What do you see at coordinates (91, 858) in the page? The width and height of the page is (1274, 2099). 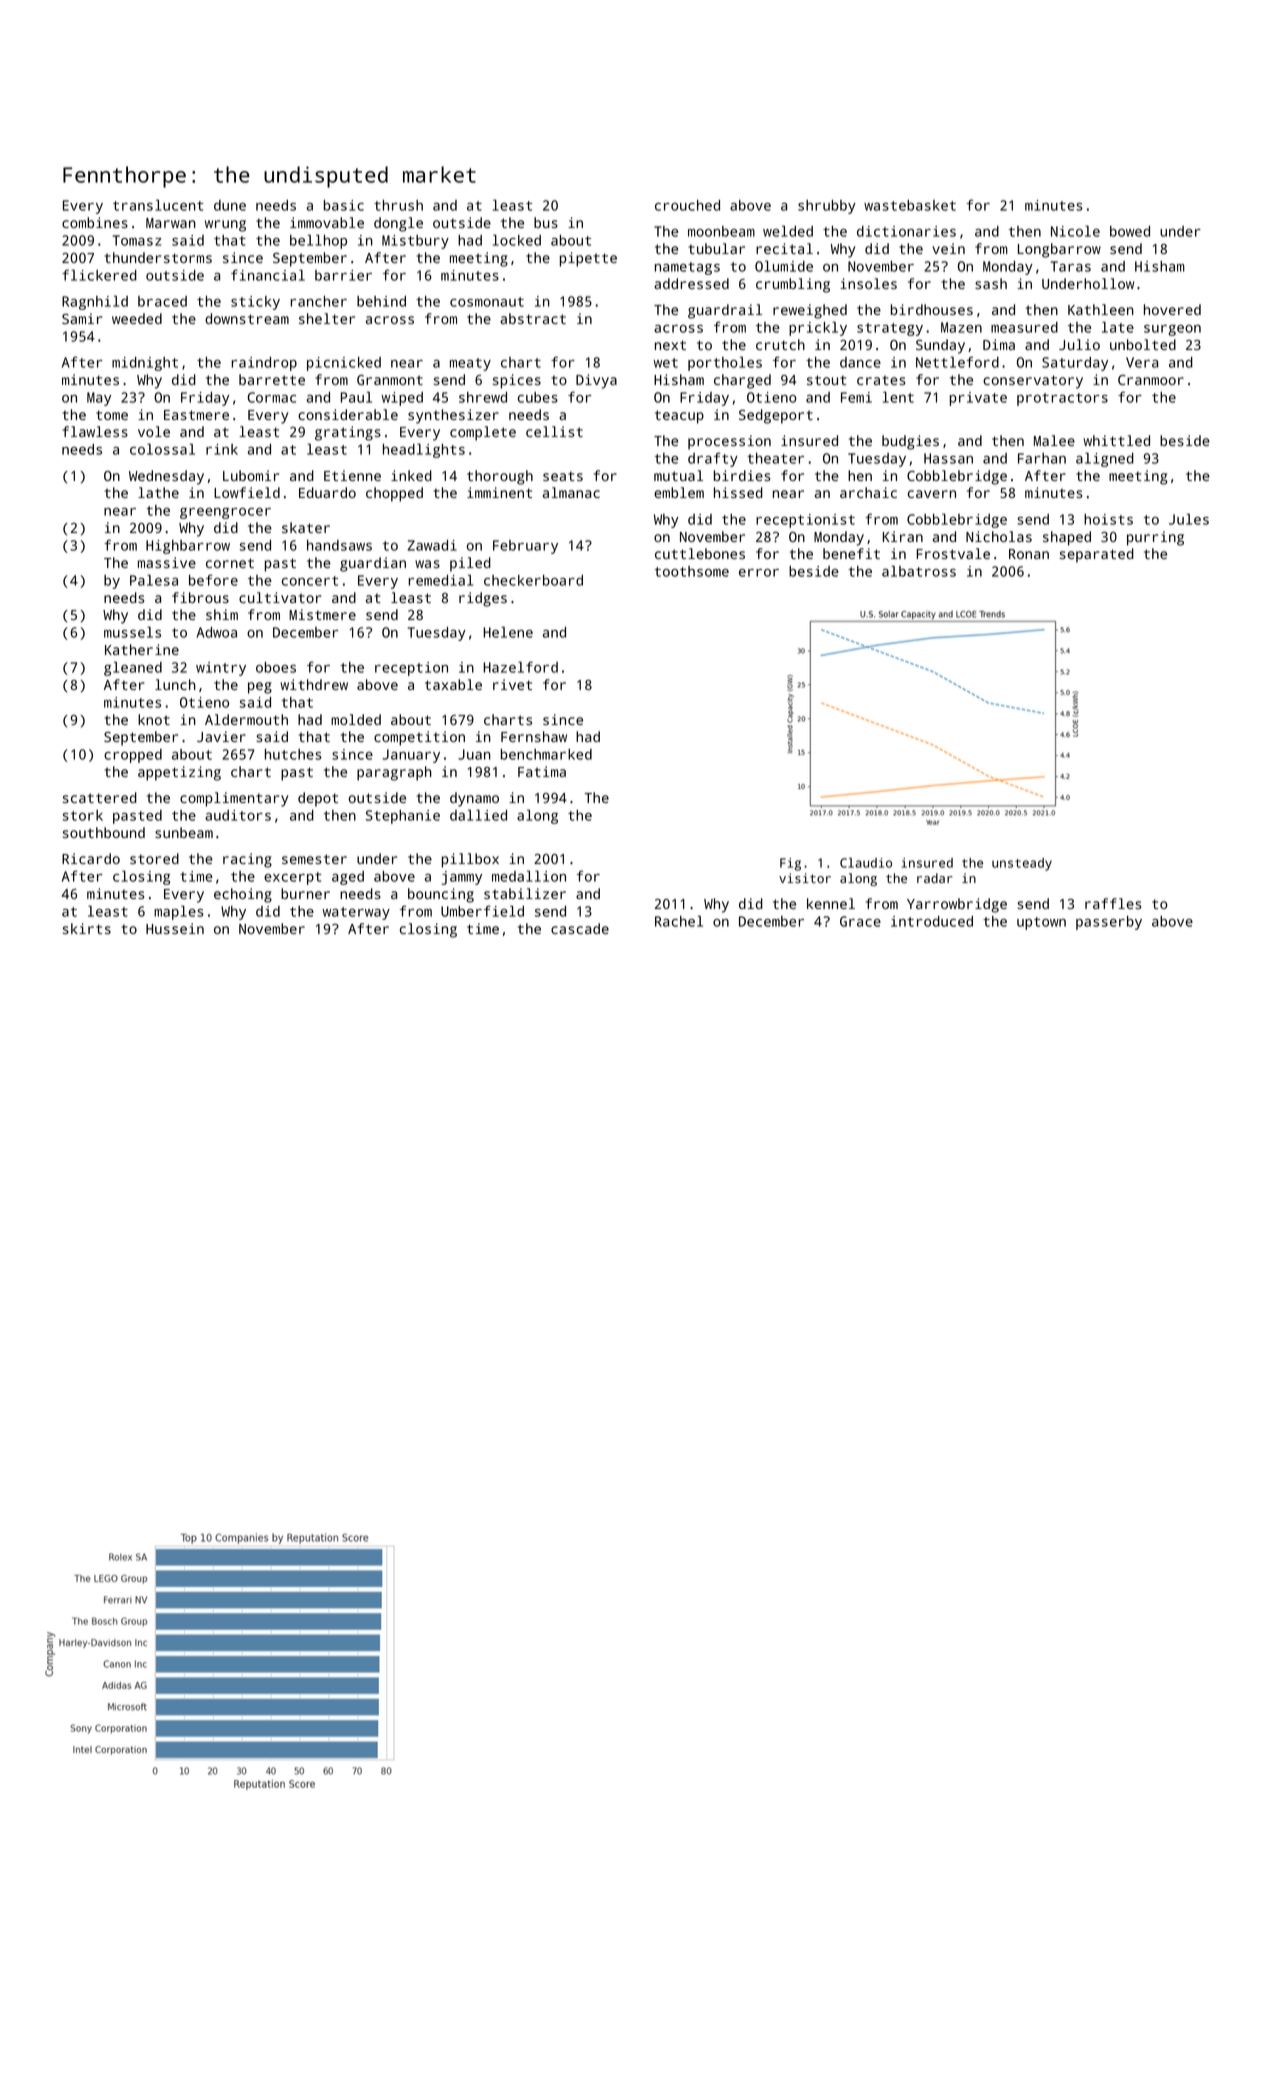 I see `Ricardo` at bounding box center [91, 858].
